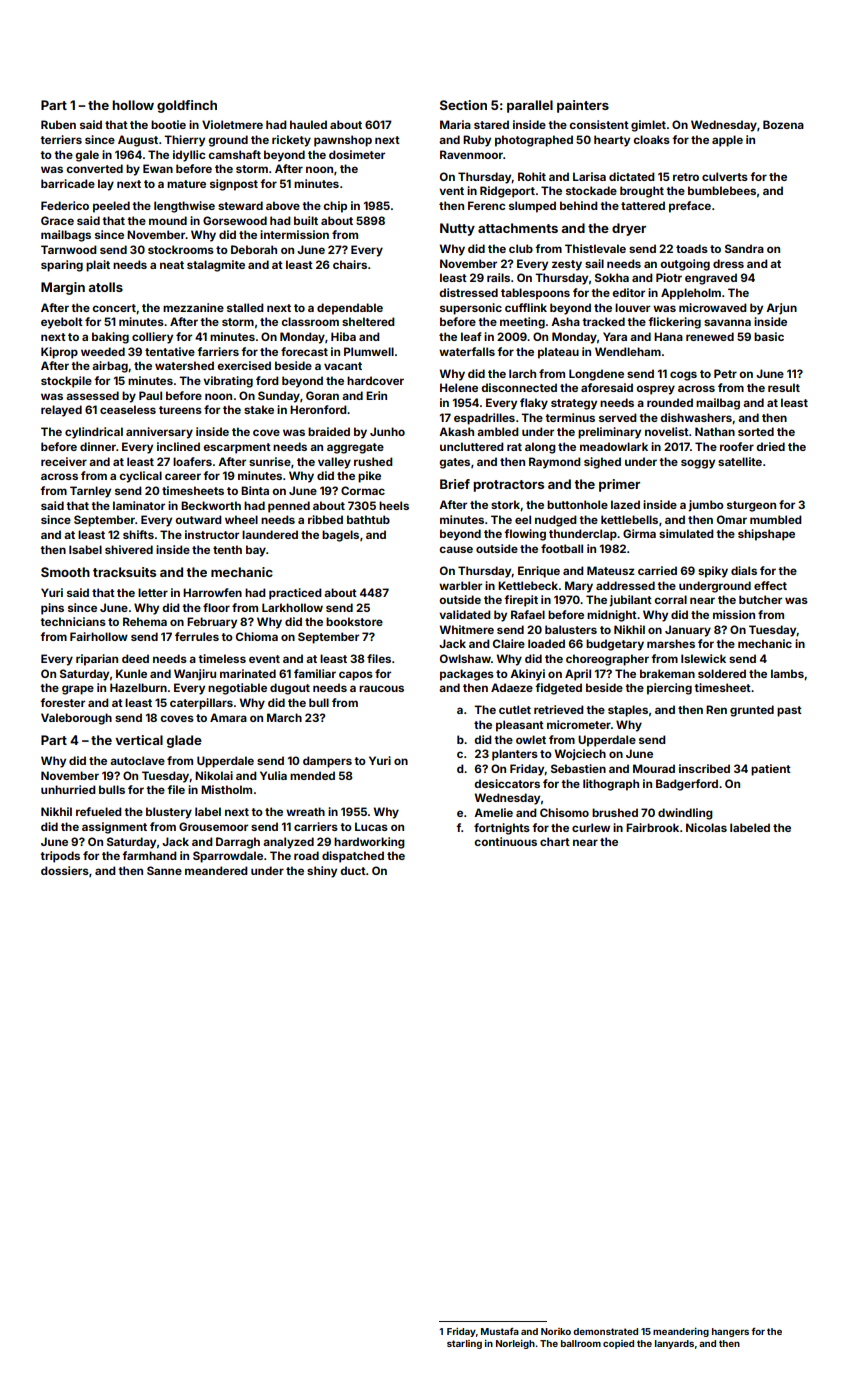  Describe the element at coordinates (353, 870) in the screenshot. I see `duct` at that location.
